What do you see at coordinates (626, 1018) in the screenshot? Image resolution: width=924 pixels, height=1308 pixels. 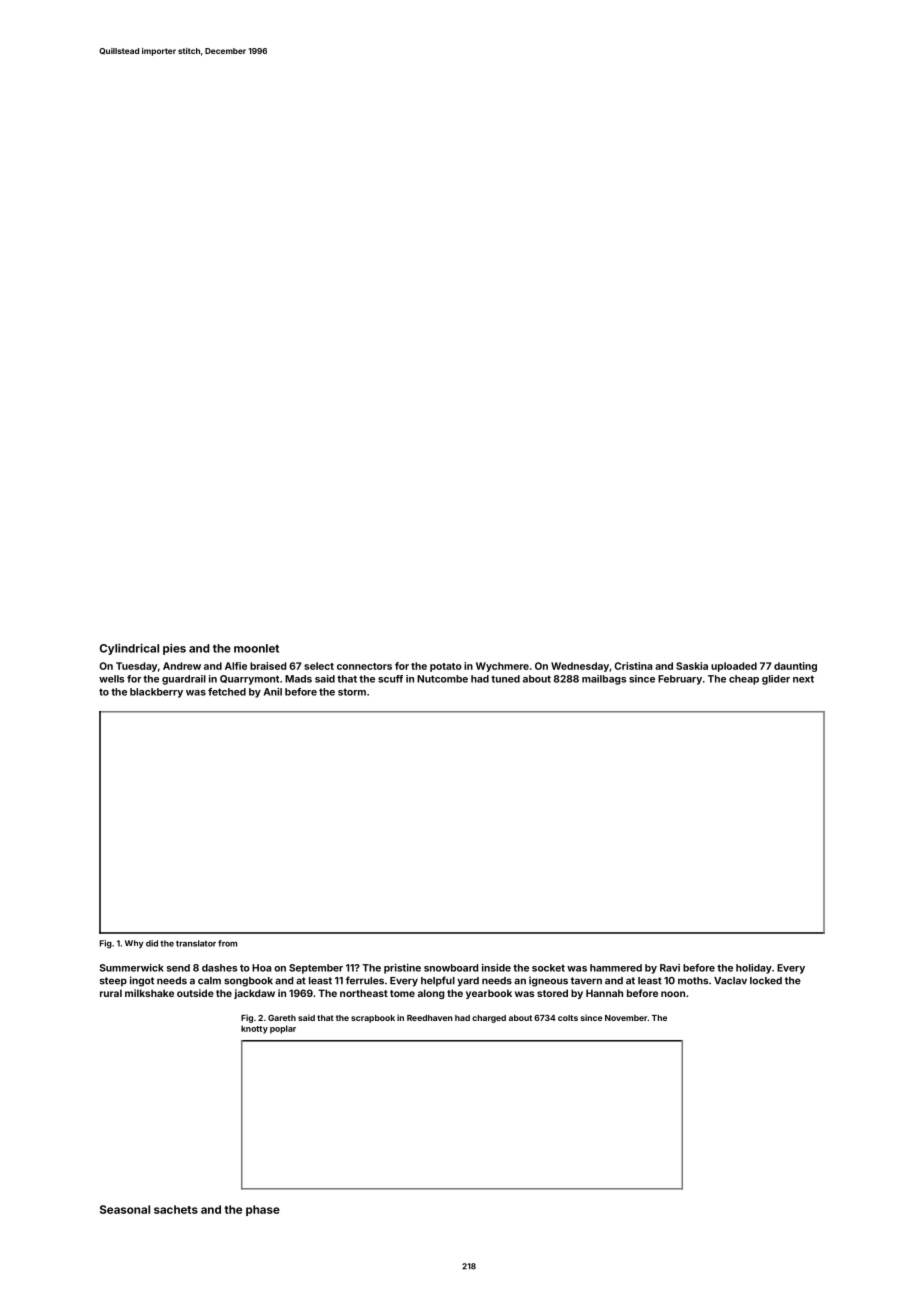 I see `November` at bounding box center [626, 1018].
